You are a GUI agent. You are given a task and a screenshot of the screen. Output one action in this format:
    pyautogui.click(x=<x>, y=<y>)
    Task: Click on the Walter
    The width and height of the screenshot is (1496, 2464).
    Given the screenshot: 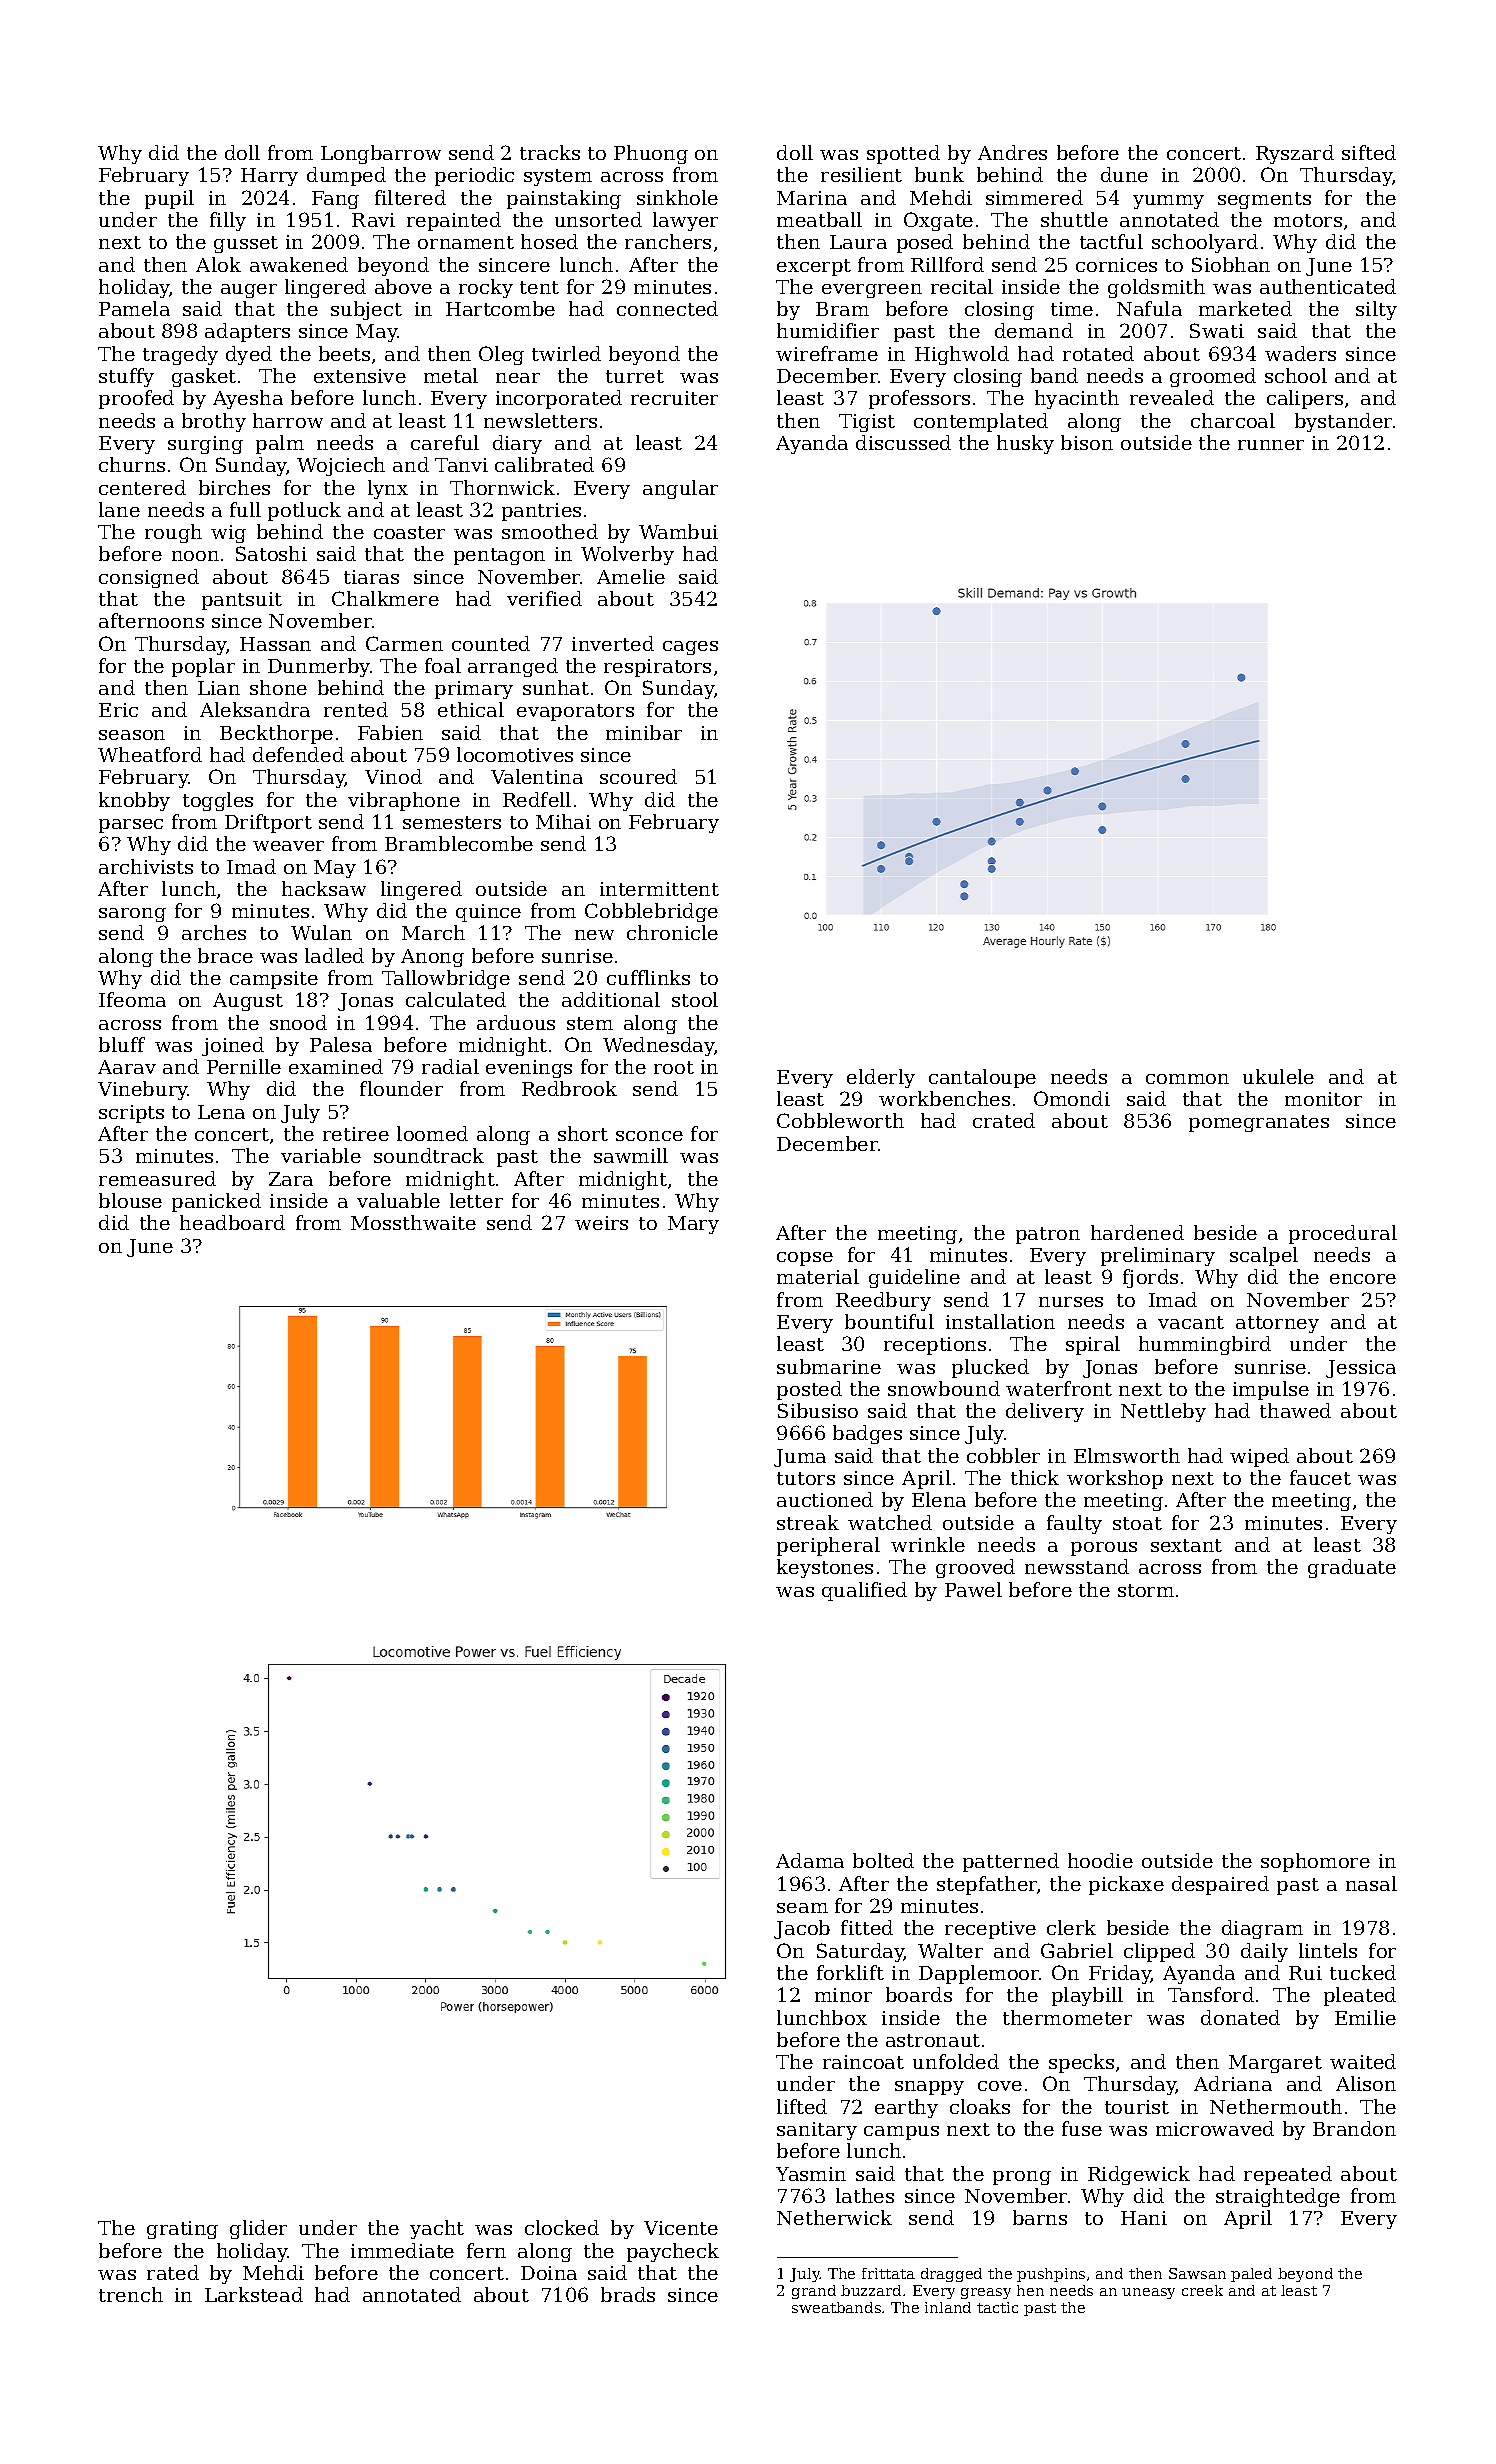 What is the action you would take?
    pyautogui.click(x=950, y=1950)
